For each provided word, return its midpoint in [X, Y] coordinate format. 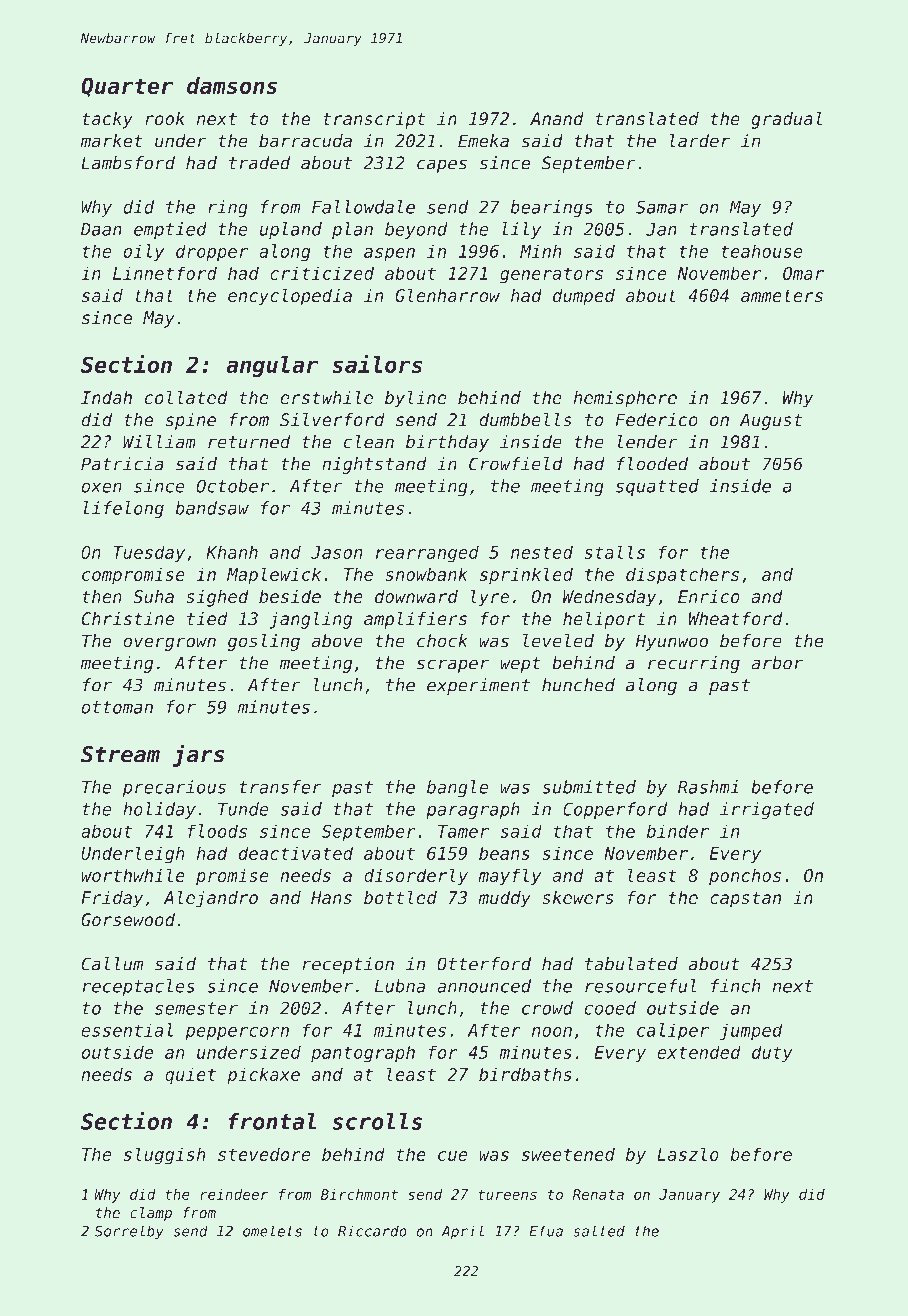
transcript [374, 120]
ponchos [745, 877]
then [102, 596]
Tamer [463, 831]
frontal [272, 1121]
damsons [232, 85]
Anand [557, 118]
